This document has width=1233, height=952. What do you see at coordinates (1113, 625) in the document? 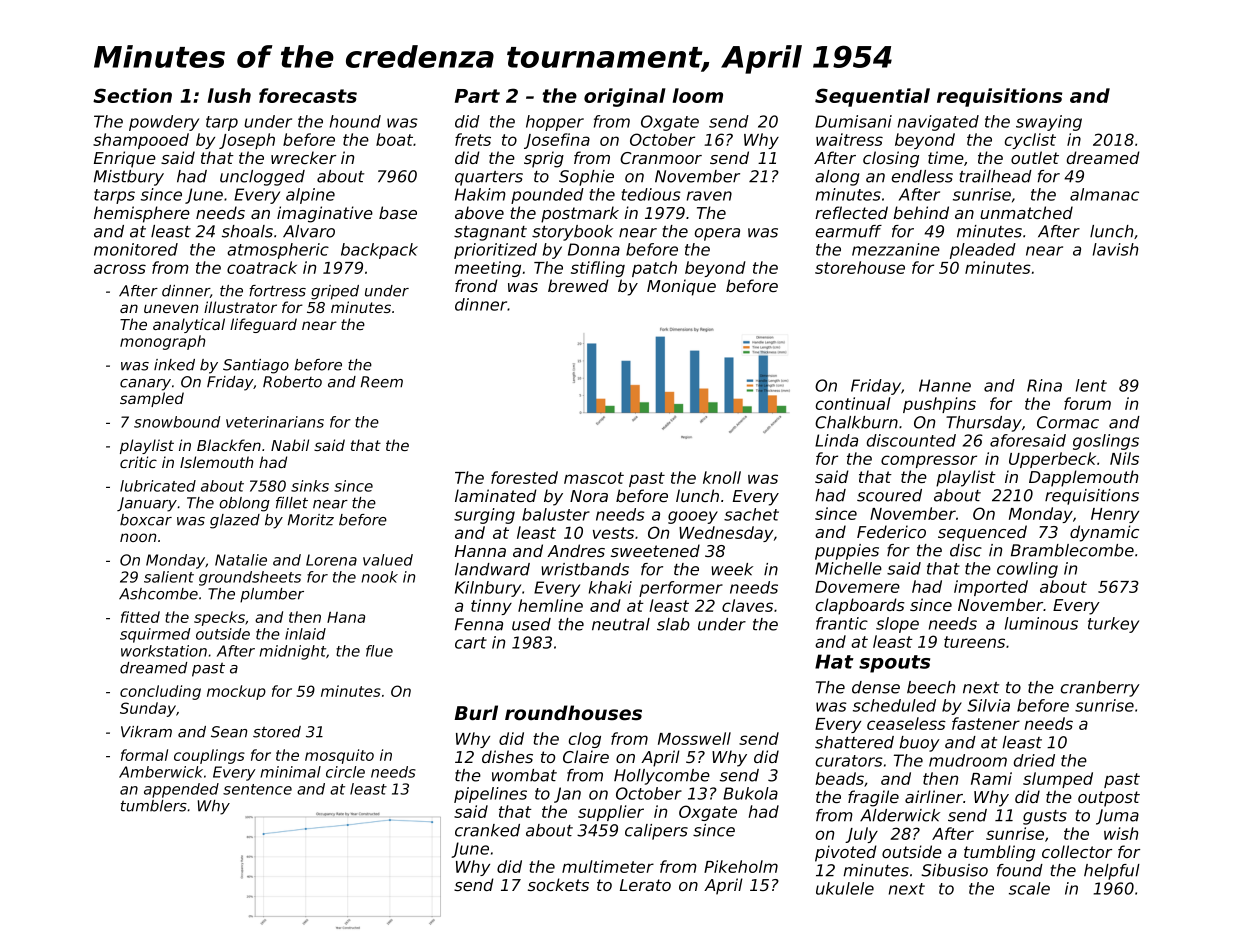
I see `turkey` at bounding box center [1113, 625].
